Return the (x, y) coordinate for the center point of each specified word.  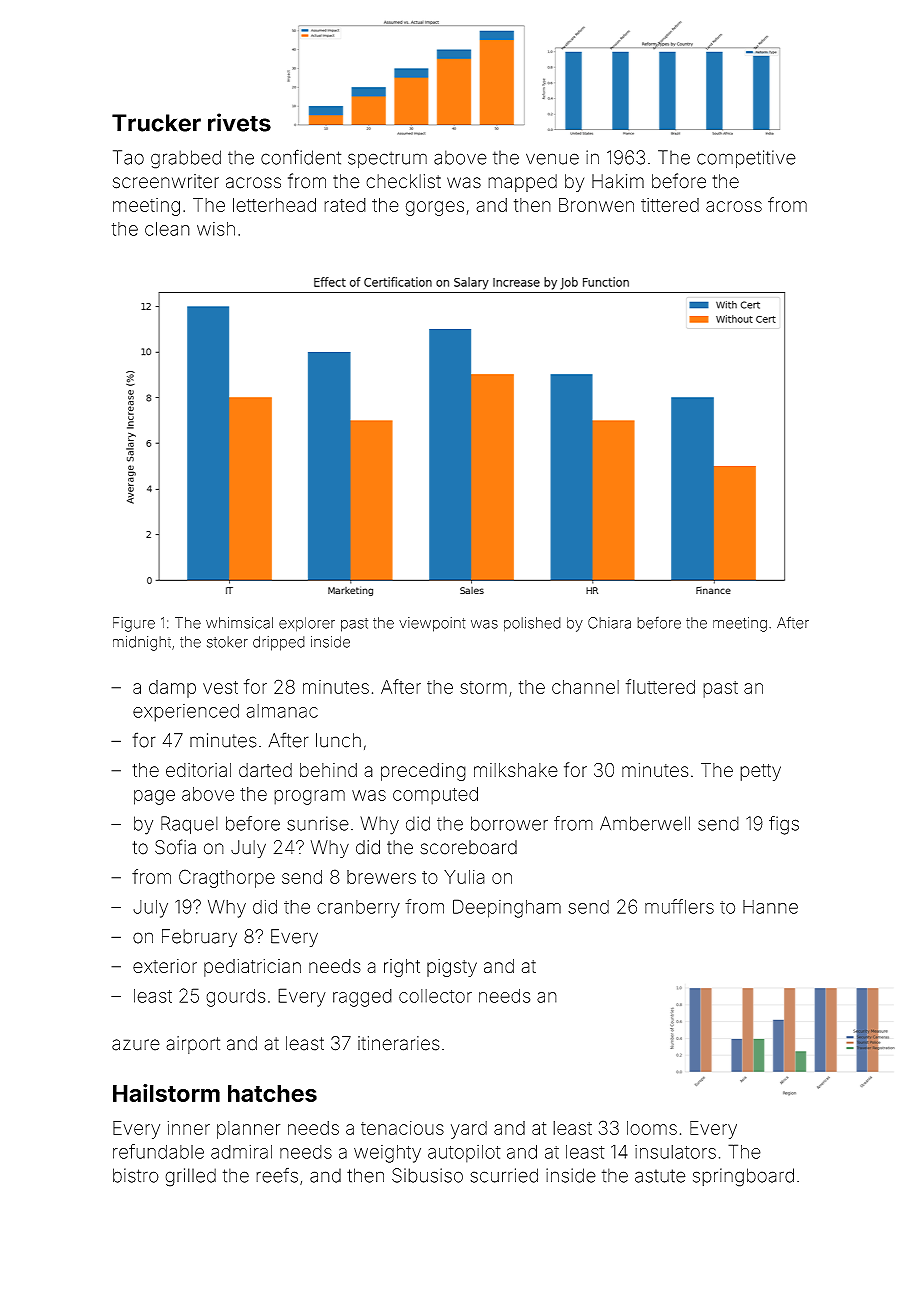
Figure (134, 624)
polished (532, 624)
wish (216, 229)
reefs (277, 1175)
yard (469, 1130)
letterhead (274, 205)
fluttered (660, 686)
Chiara (609, 623)
